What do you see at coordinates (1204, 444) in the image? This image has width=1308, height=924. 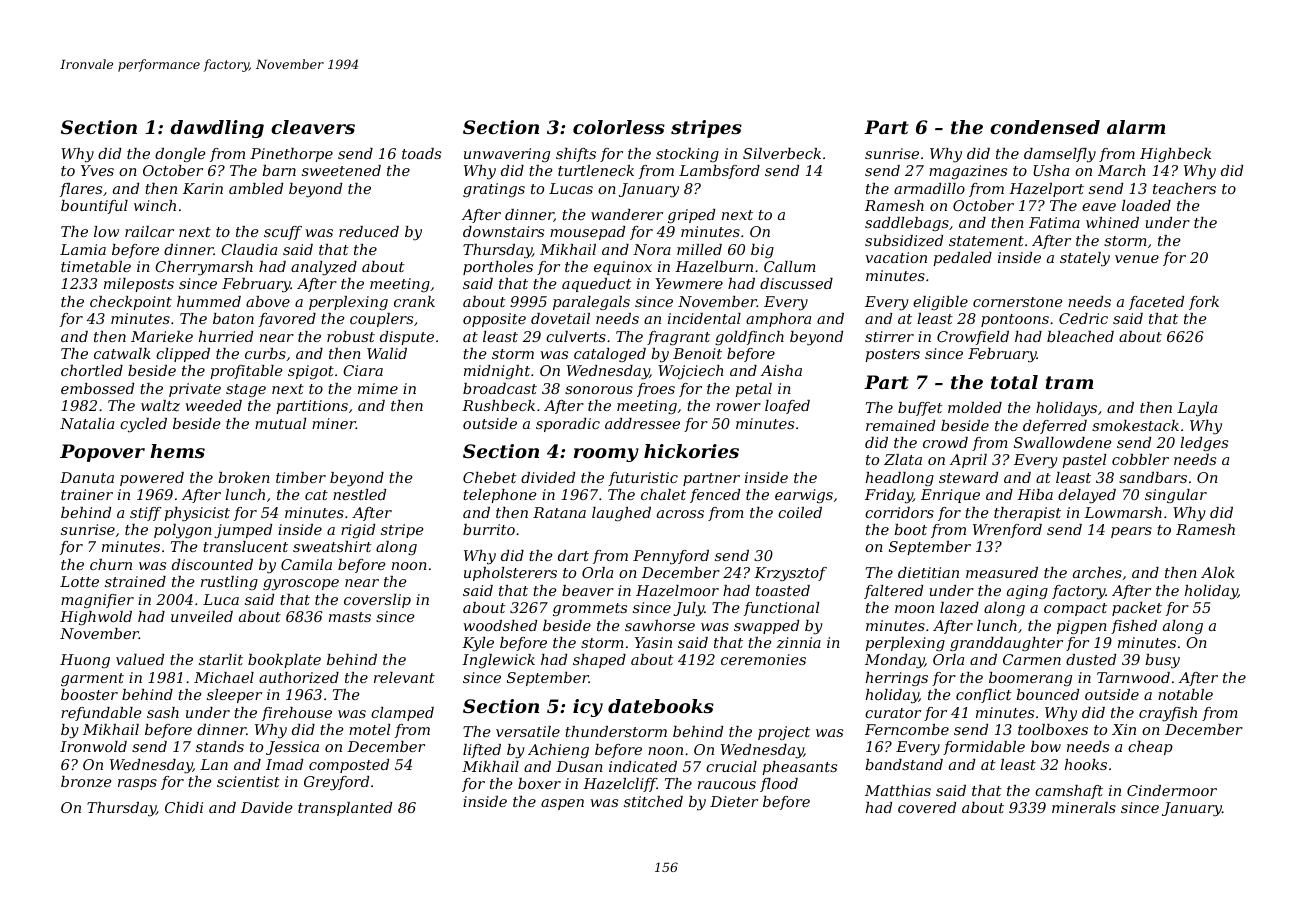 I see `ledges` at bounding box center [1204, 444].
